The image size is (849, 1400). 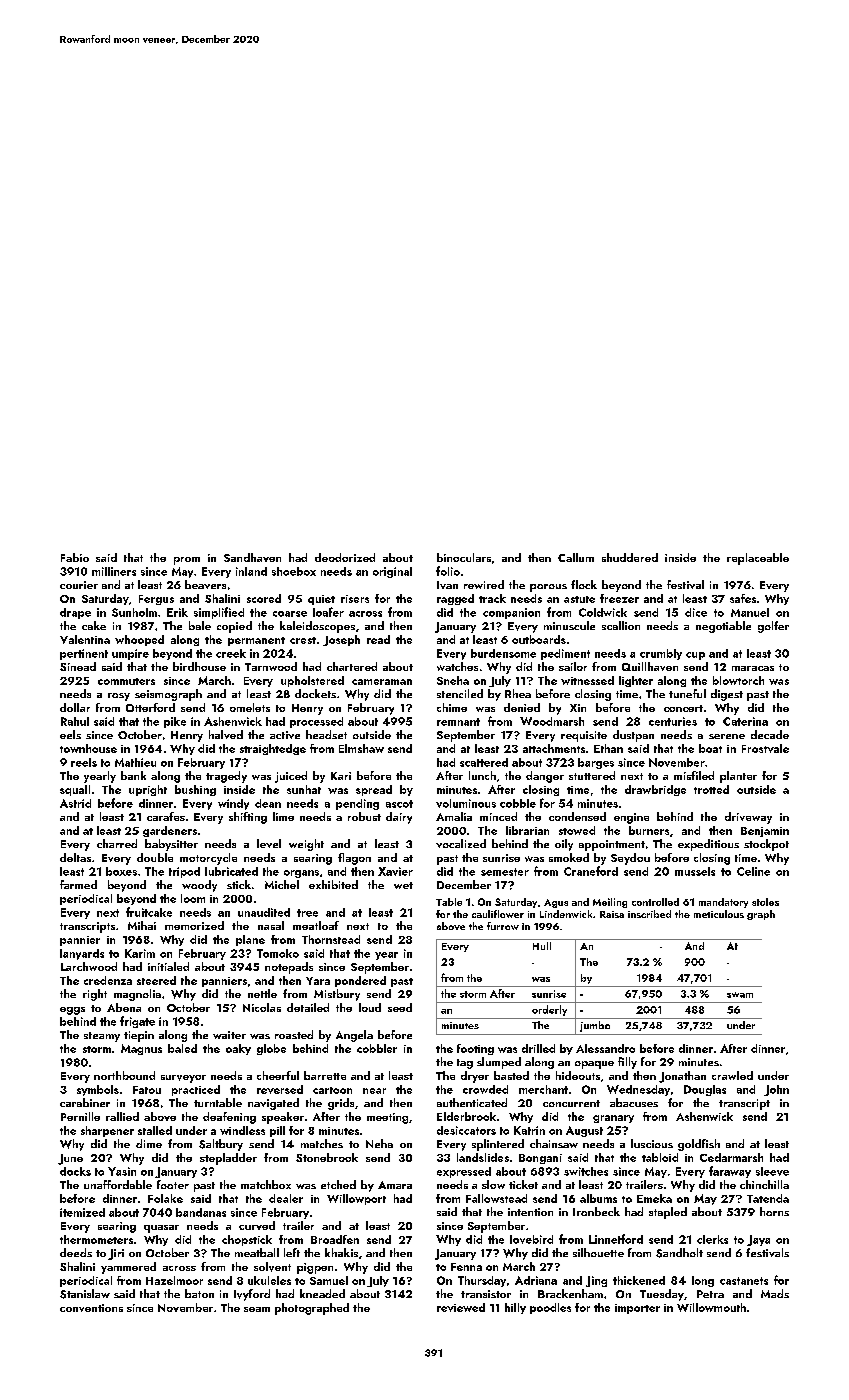 What do you see at coordinates (85, 639) in the screenshot?
I see `Valentina` at bounding box center [85, 639].
